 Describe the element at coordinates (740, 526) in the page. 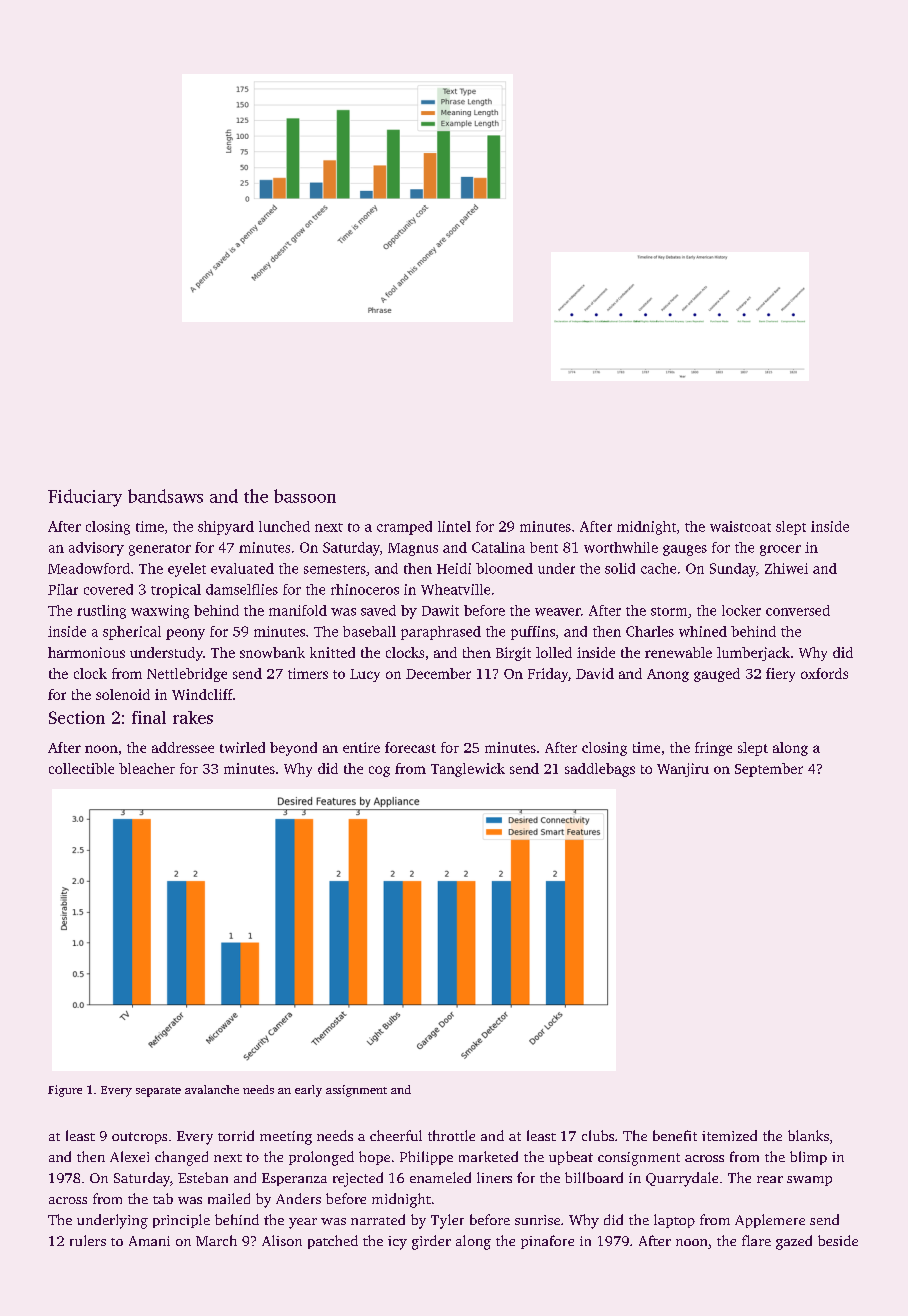

I see `waistcoat` at that location.
